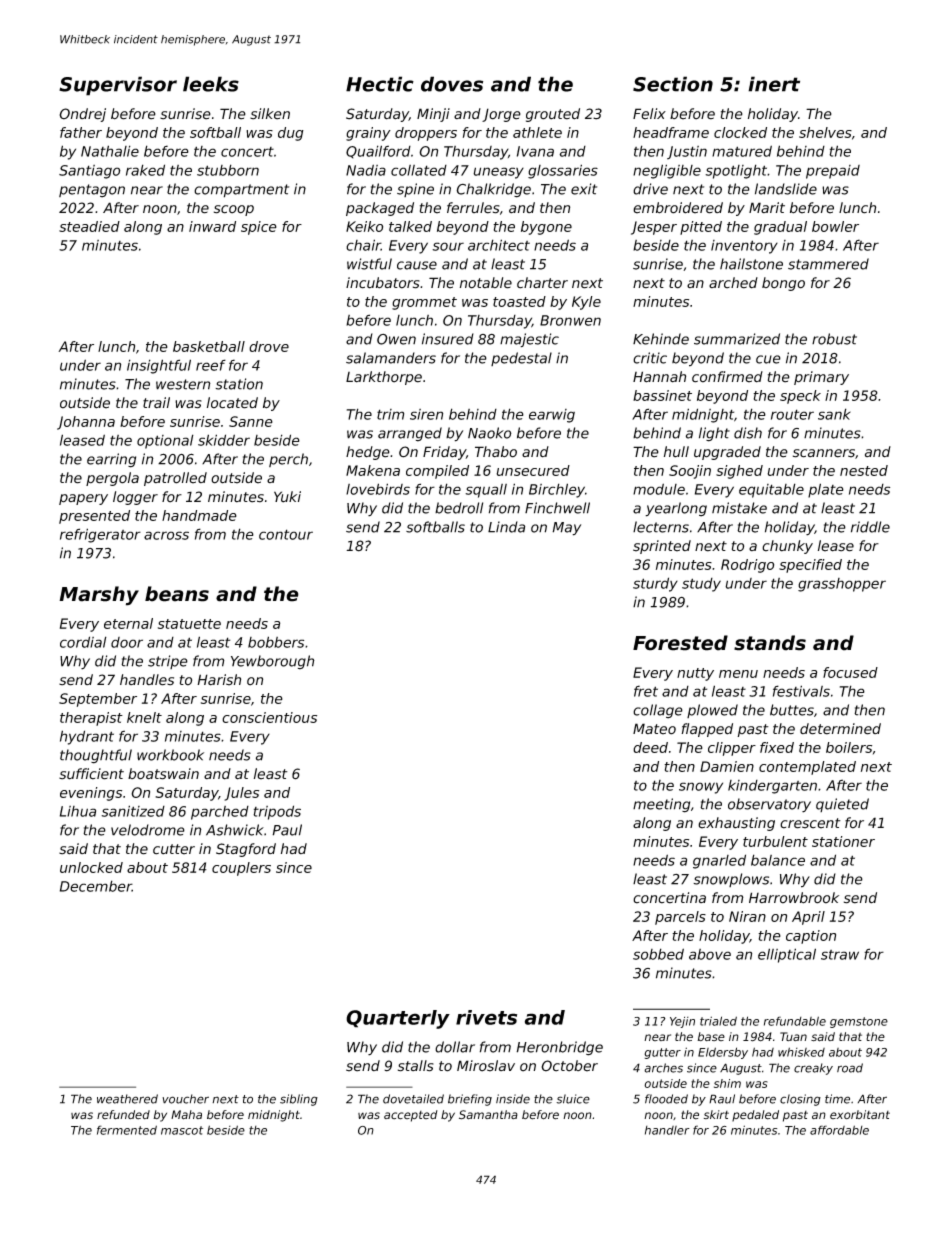  Describe the element at coordinates (828, 264) in the screenshot. I see `stammered` at that location.
